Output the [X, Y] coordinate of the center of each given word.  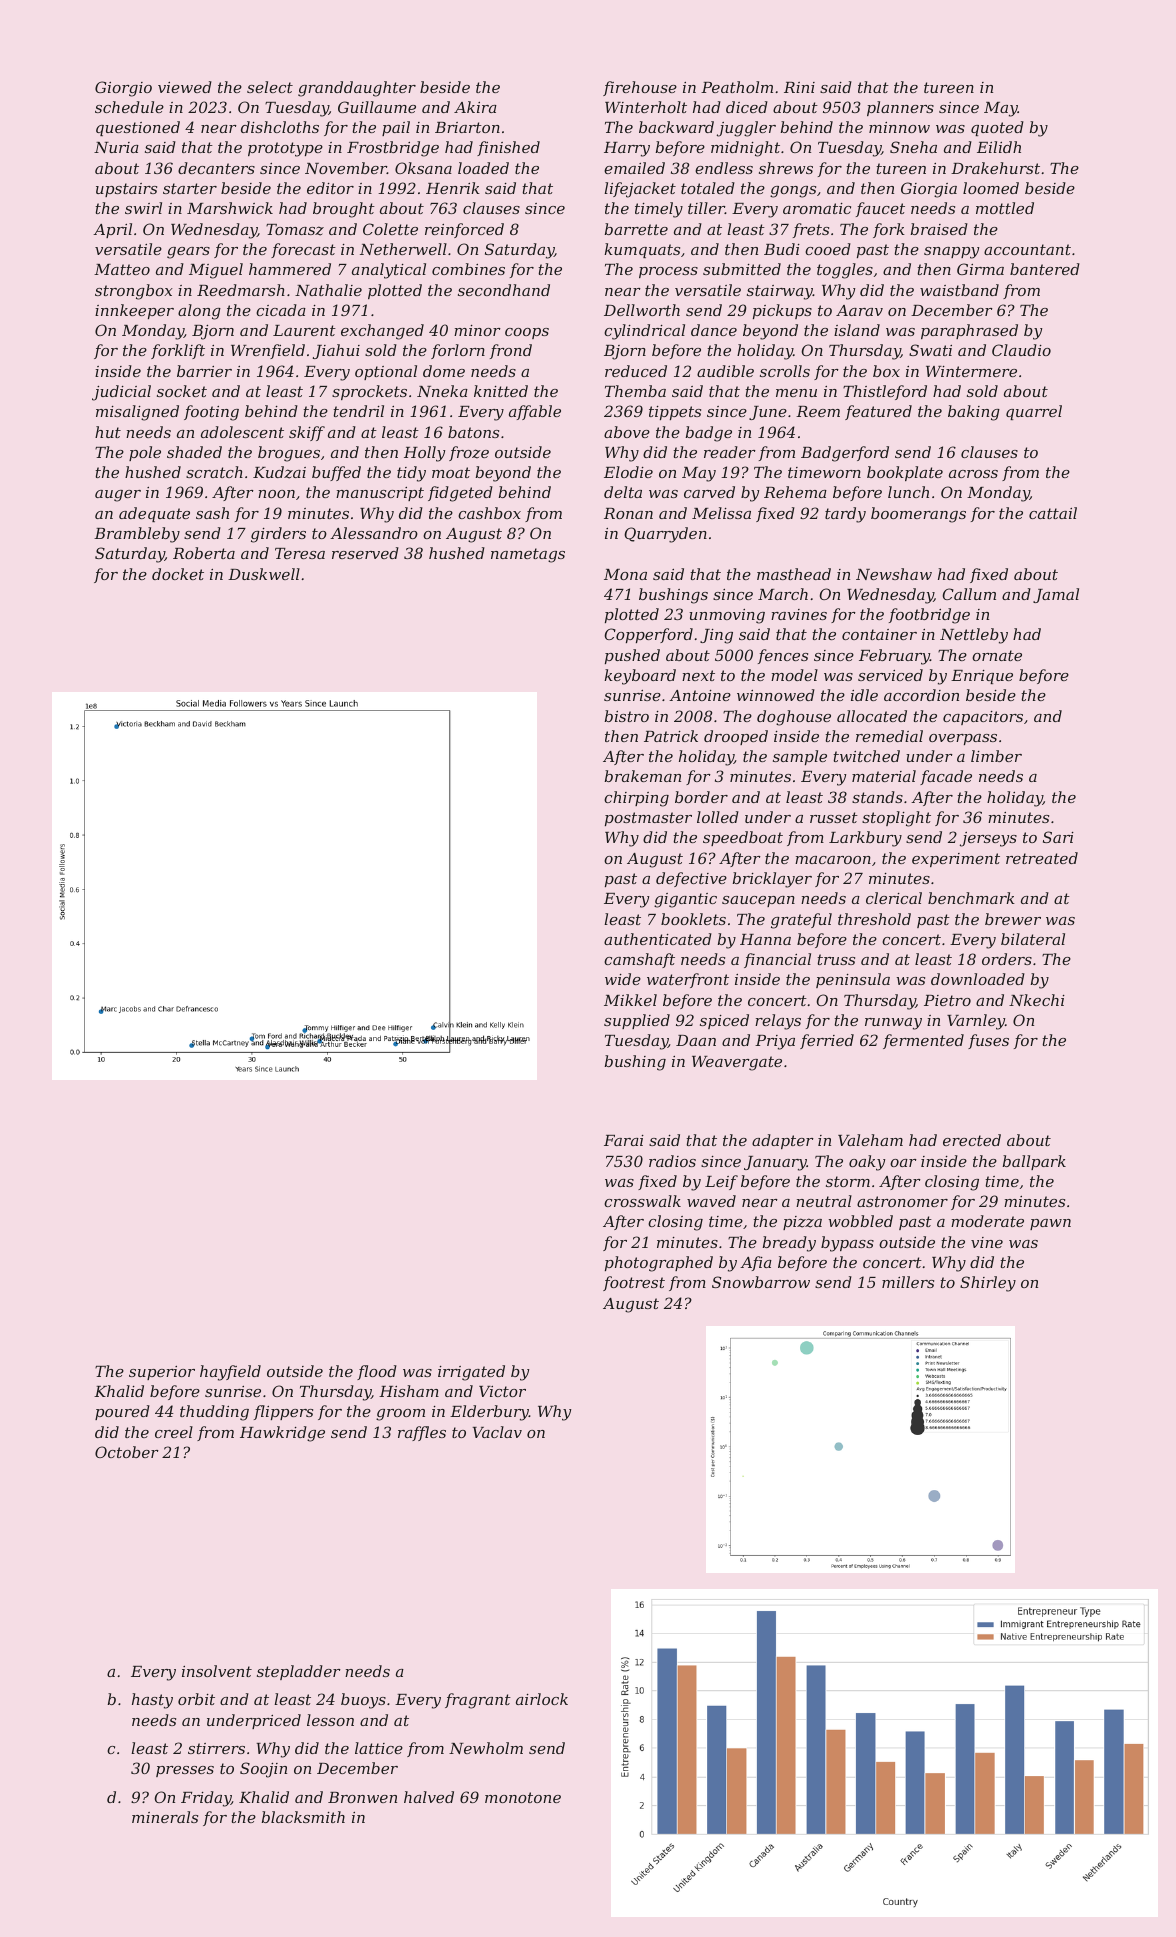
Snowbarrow [761, 1282]
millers [908, 1282]
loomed [991, 188]
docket [178, 574]
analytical [389, 271]
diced [747, 107]
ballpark [1034, 1162]
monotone [523, 1797]
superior [162, 1373]
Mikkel [630, 1000]
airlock [542, 1699]
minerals [165, 1817]
